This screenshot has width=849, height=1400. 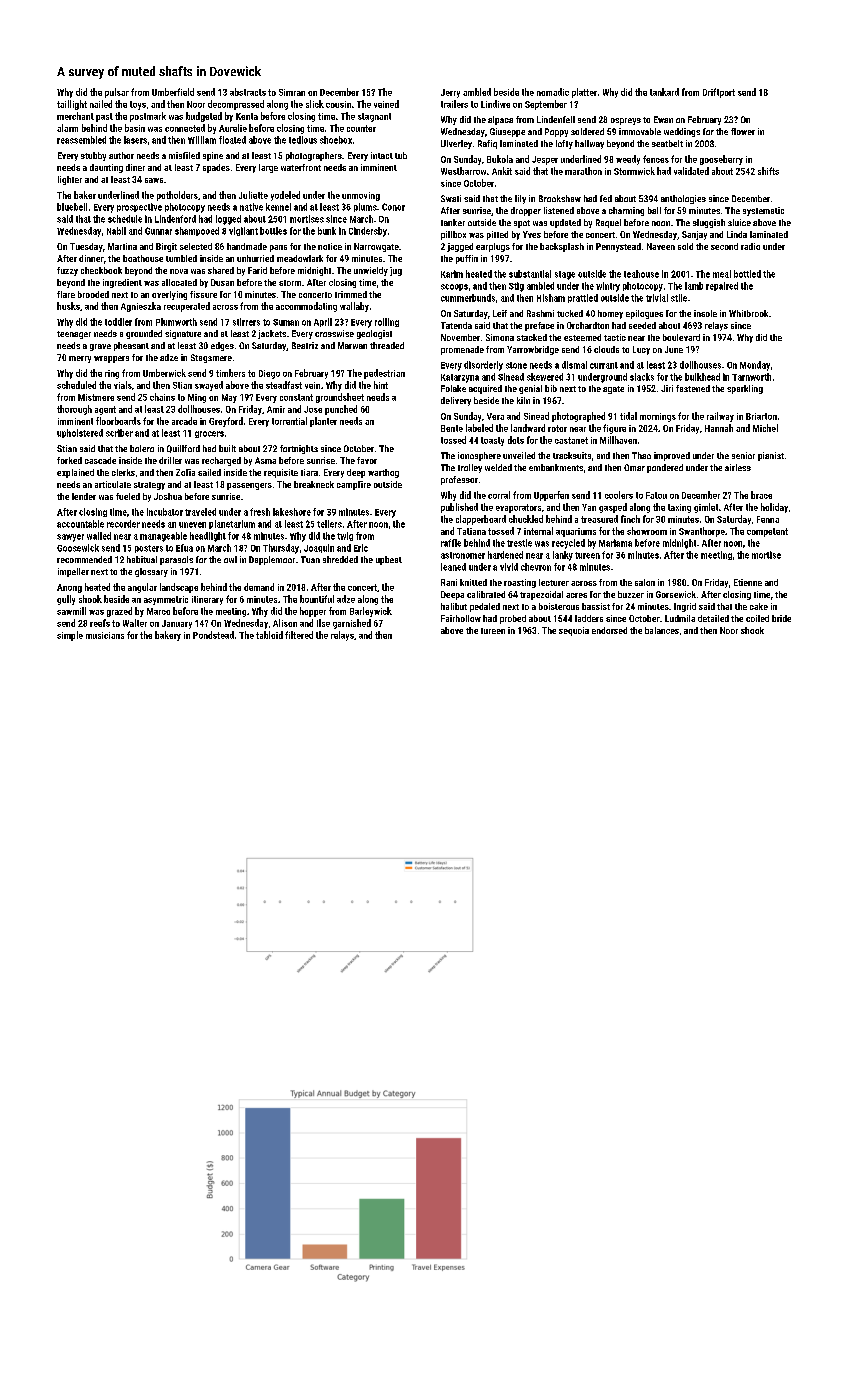 I want to click on alpaca, so click(x=500, y=120).
